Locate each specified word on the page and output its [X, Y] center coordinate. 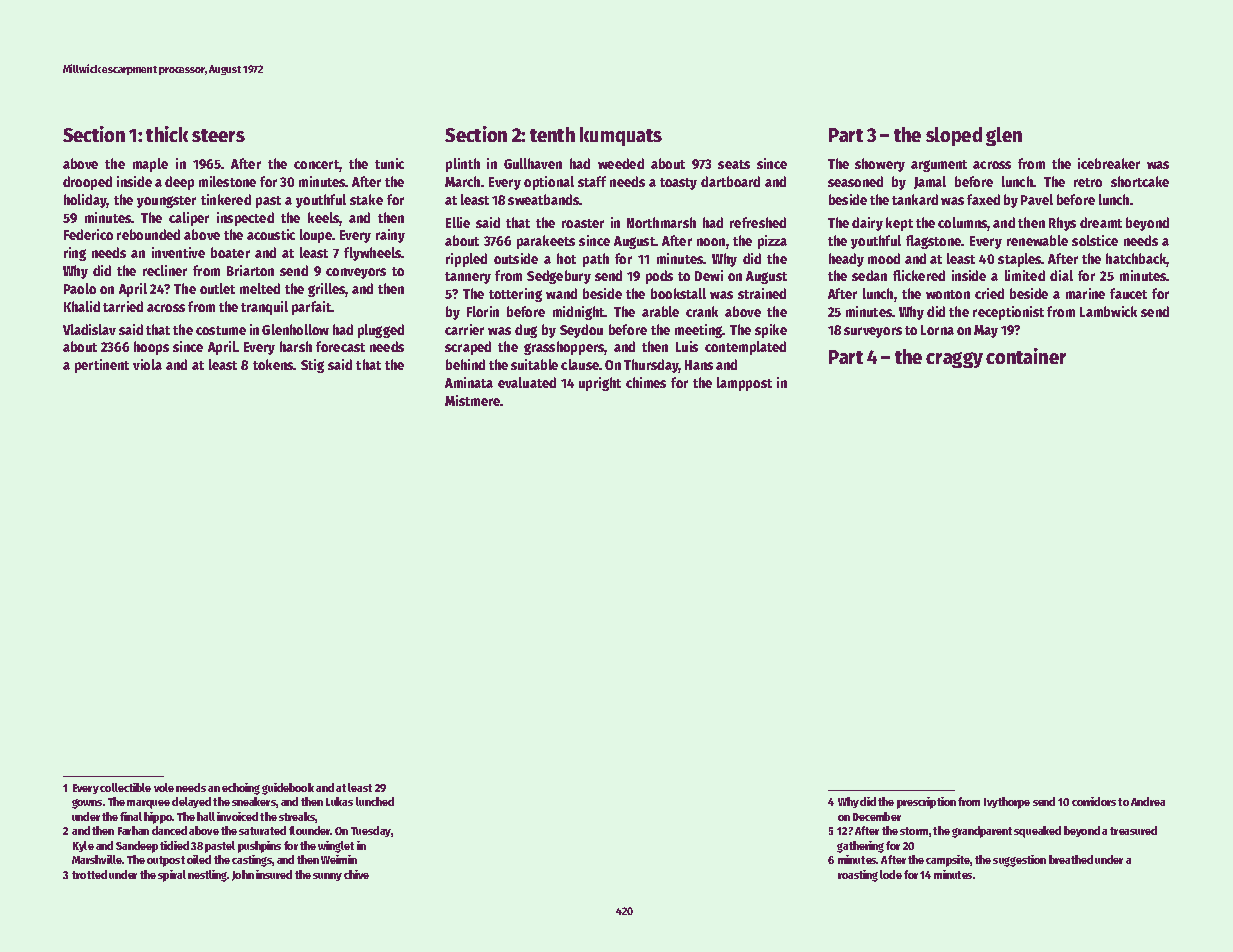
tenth [552, 134]
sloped [954, 136]
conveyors [356, 273]
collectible [125, 787]
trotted [89, 874]
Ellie [458, 222]
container [1026, 356]
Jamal [930, 182]
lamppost [744, 384]
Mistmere [473, 400]
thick [167, 134]
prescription [926, 803]
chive [356, 874]
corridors [1094, 801]
